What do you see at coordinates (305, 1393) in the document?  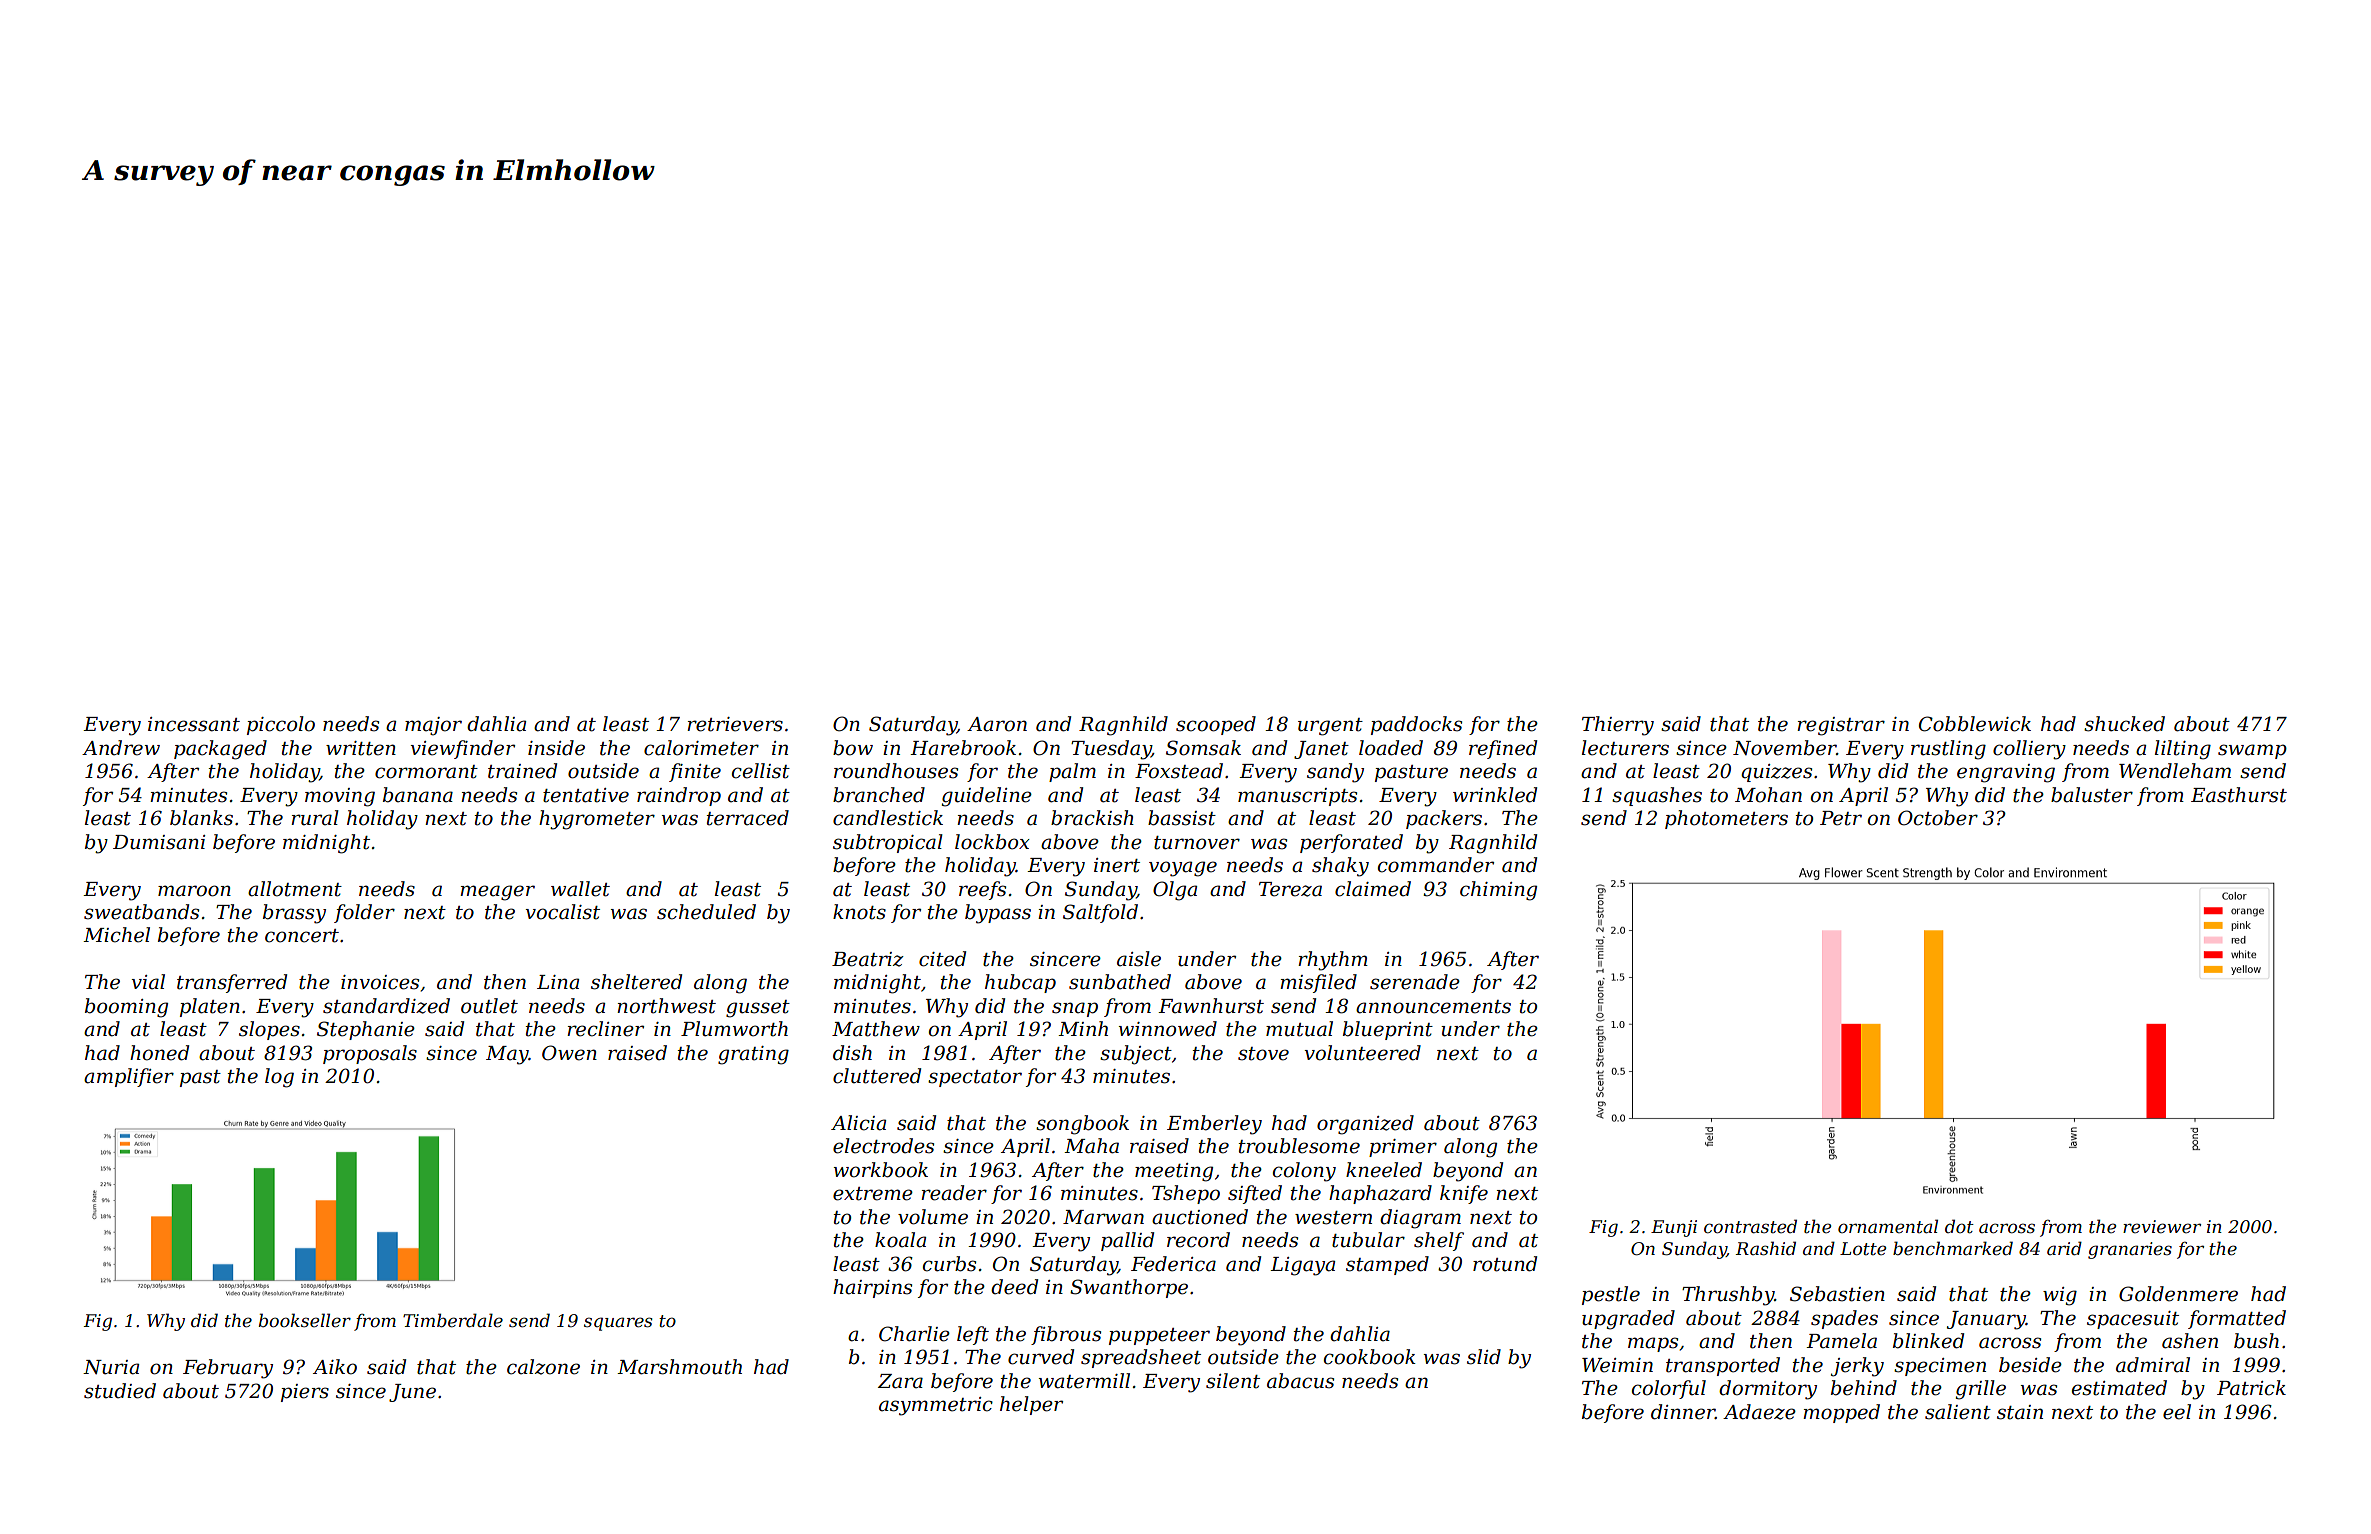 I see `piers` at bounding box center [305, 1393].
